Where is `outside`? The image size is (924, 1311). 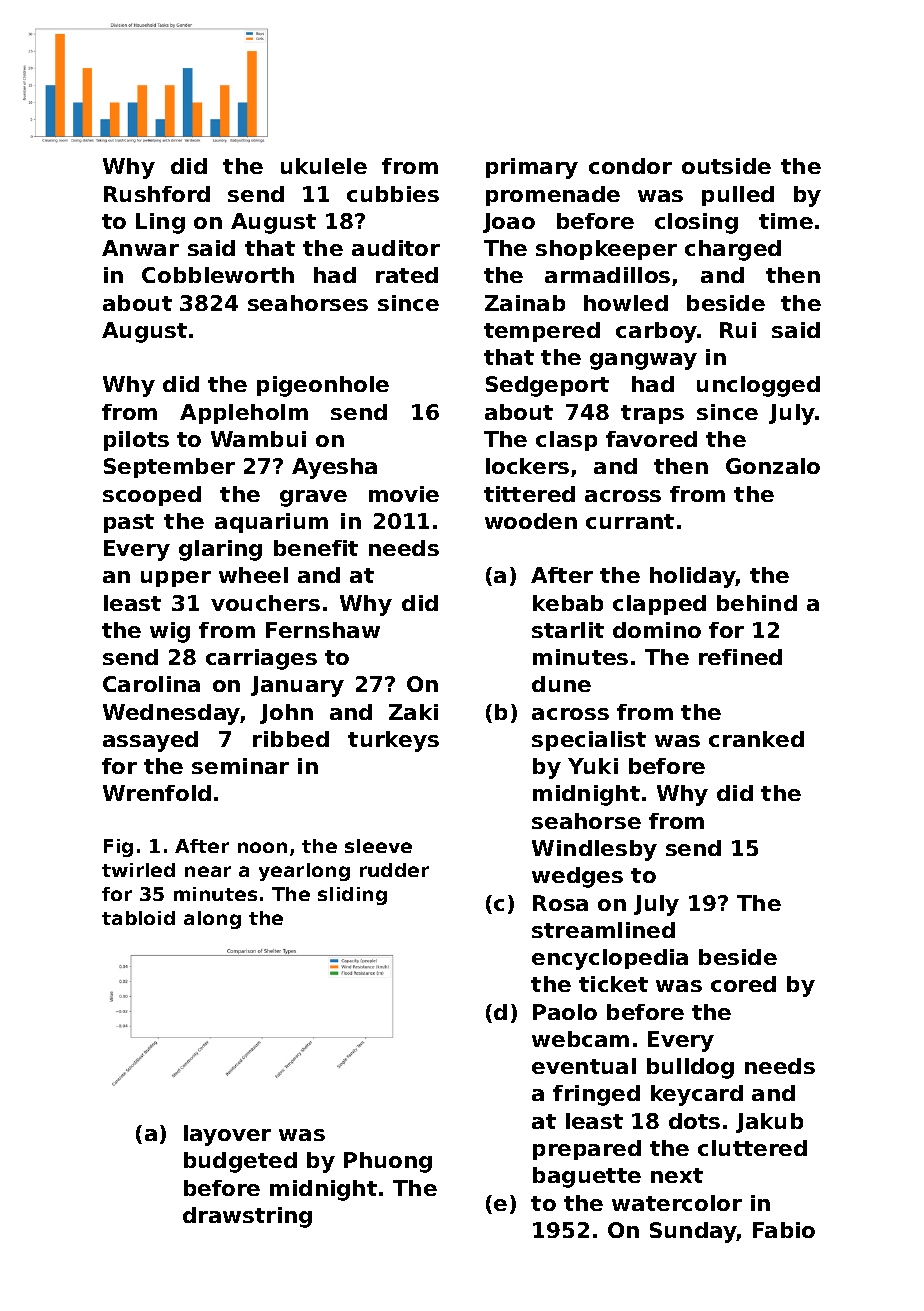
outside is located at coordinates (726, 166).
